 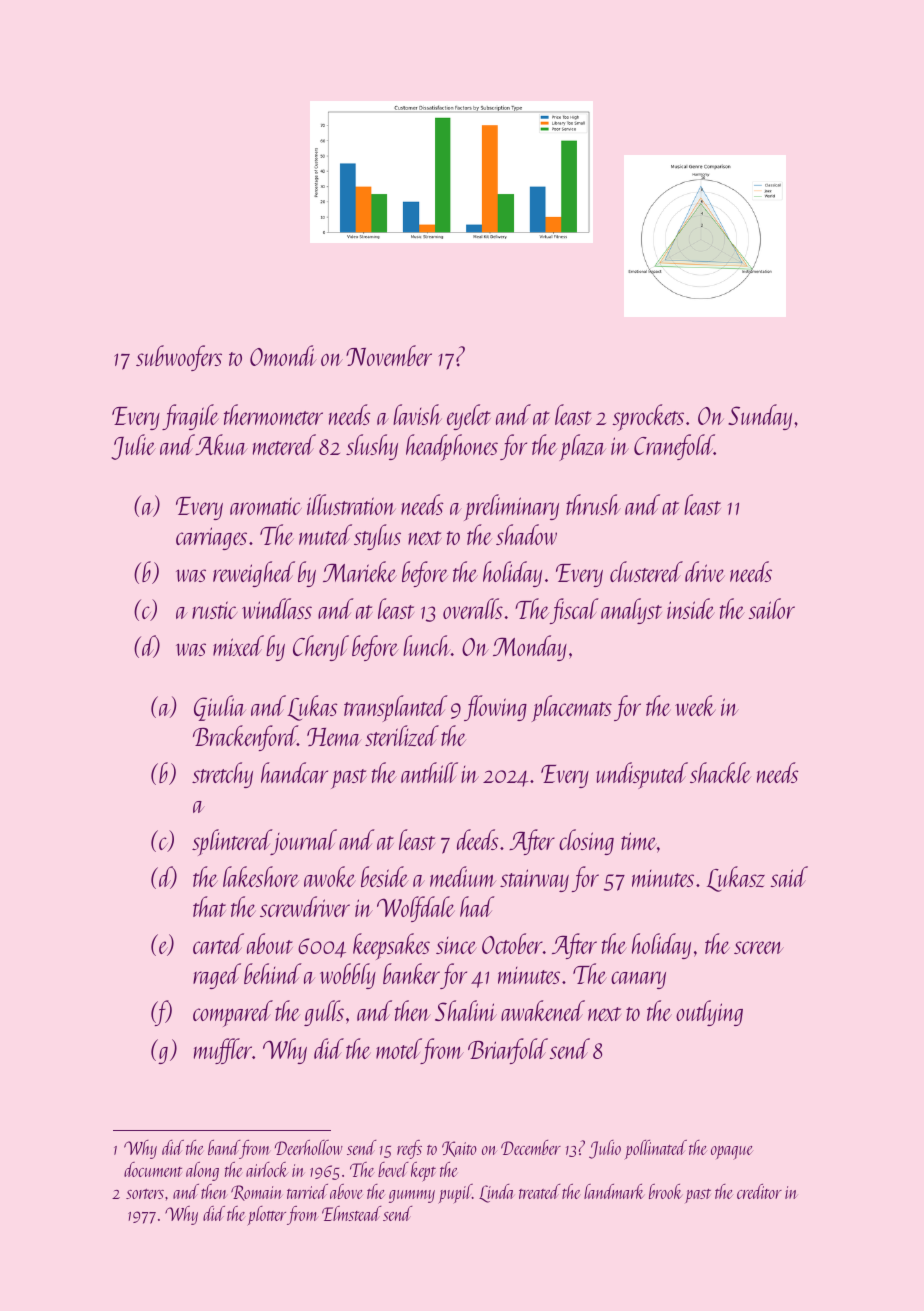 What do you see at coordinates (273, 414) in the screenshot?
I see `thermometer` at bounding box center [273, 414].
